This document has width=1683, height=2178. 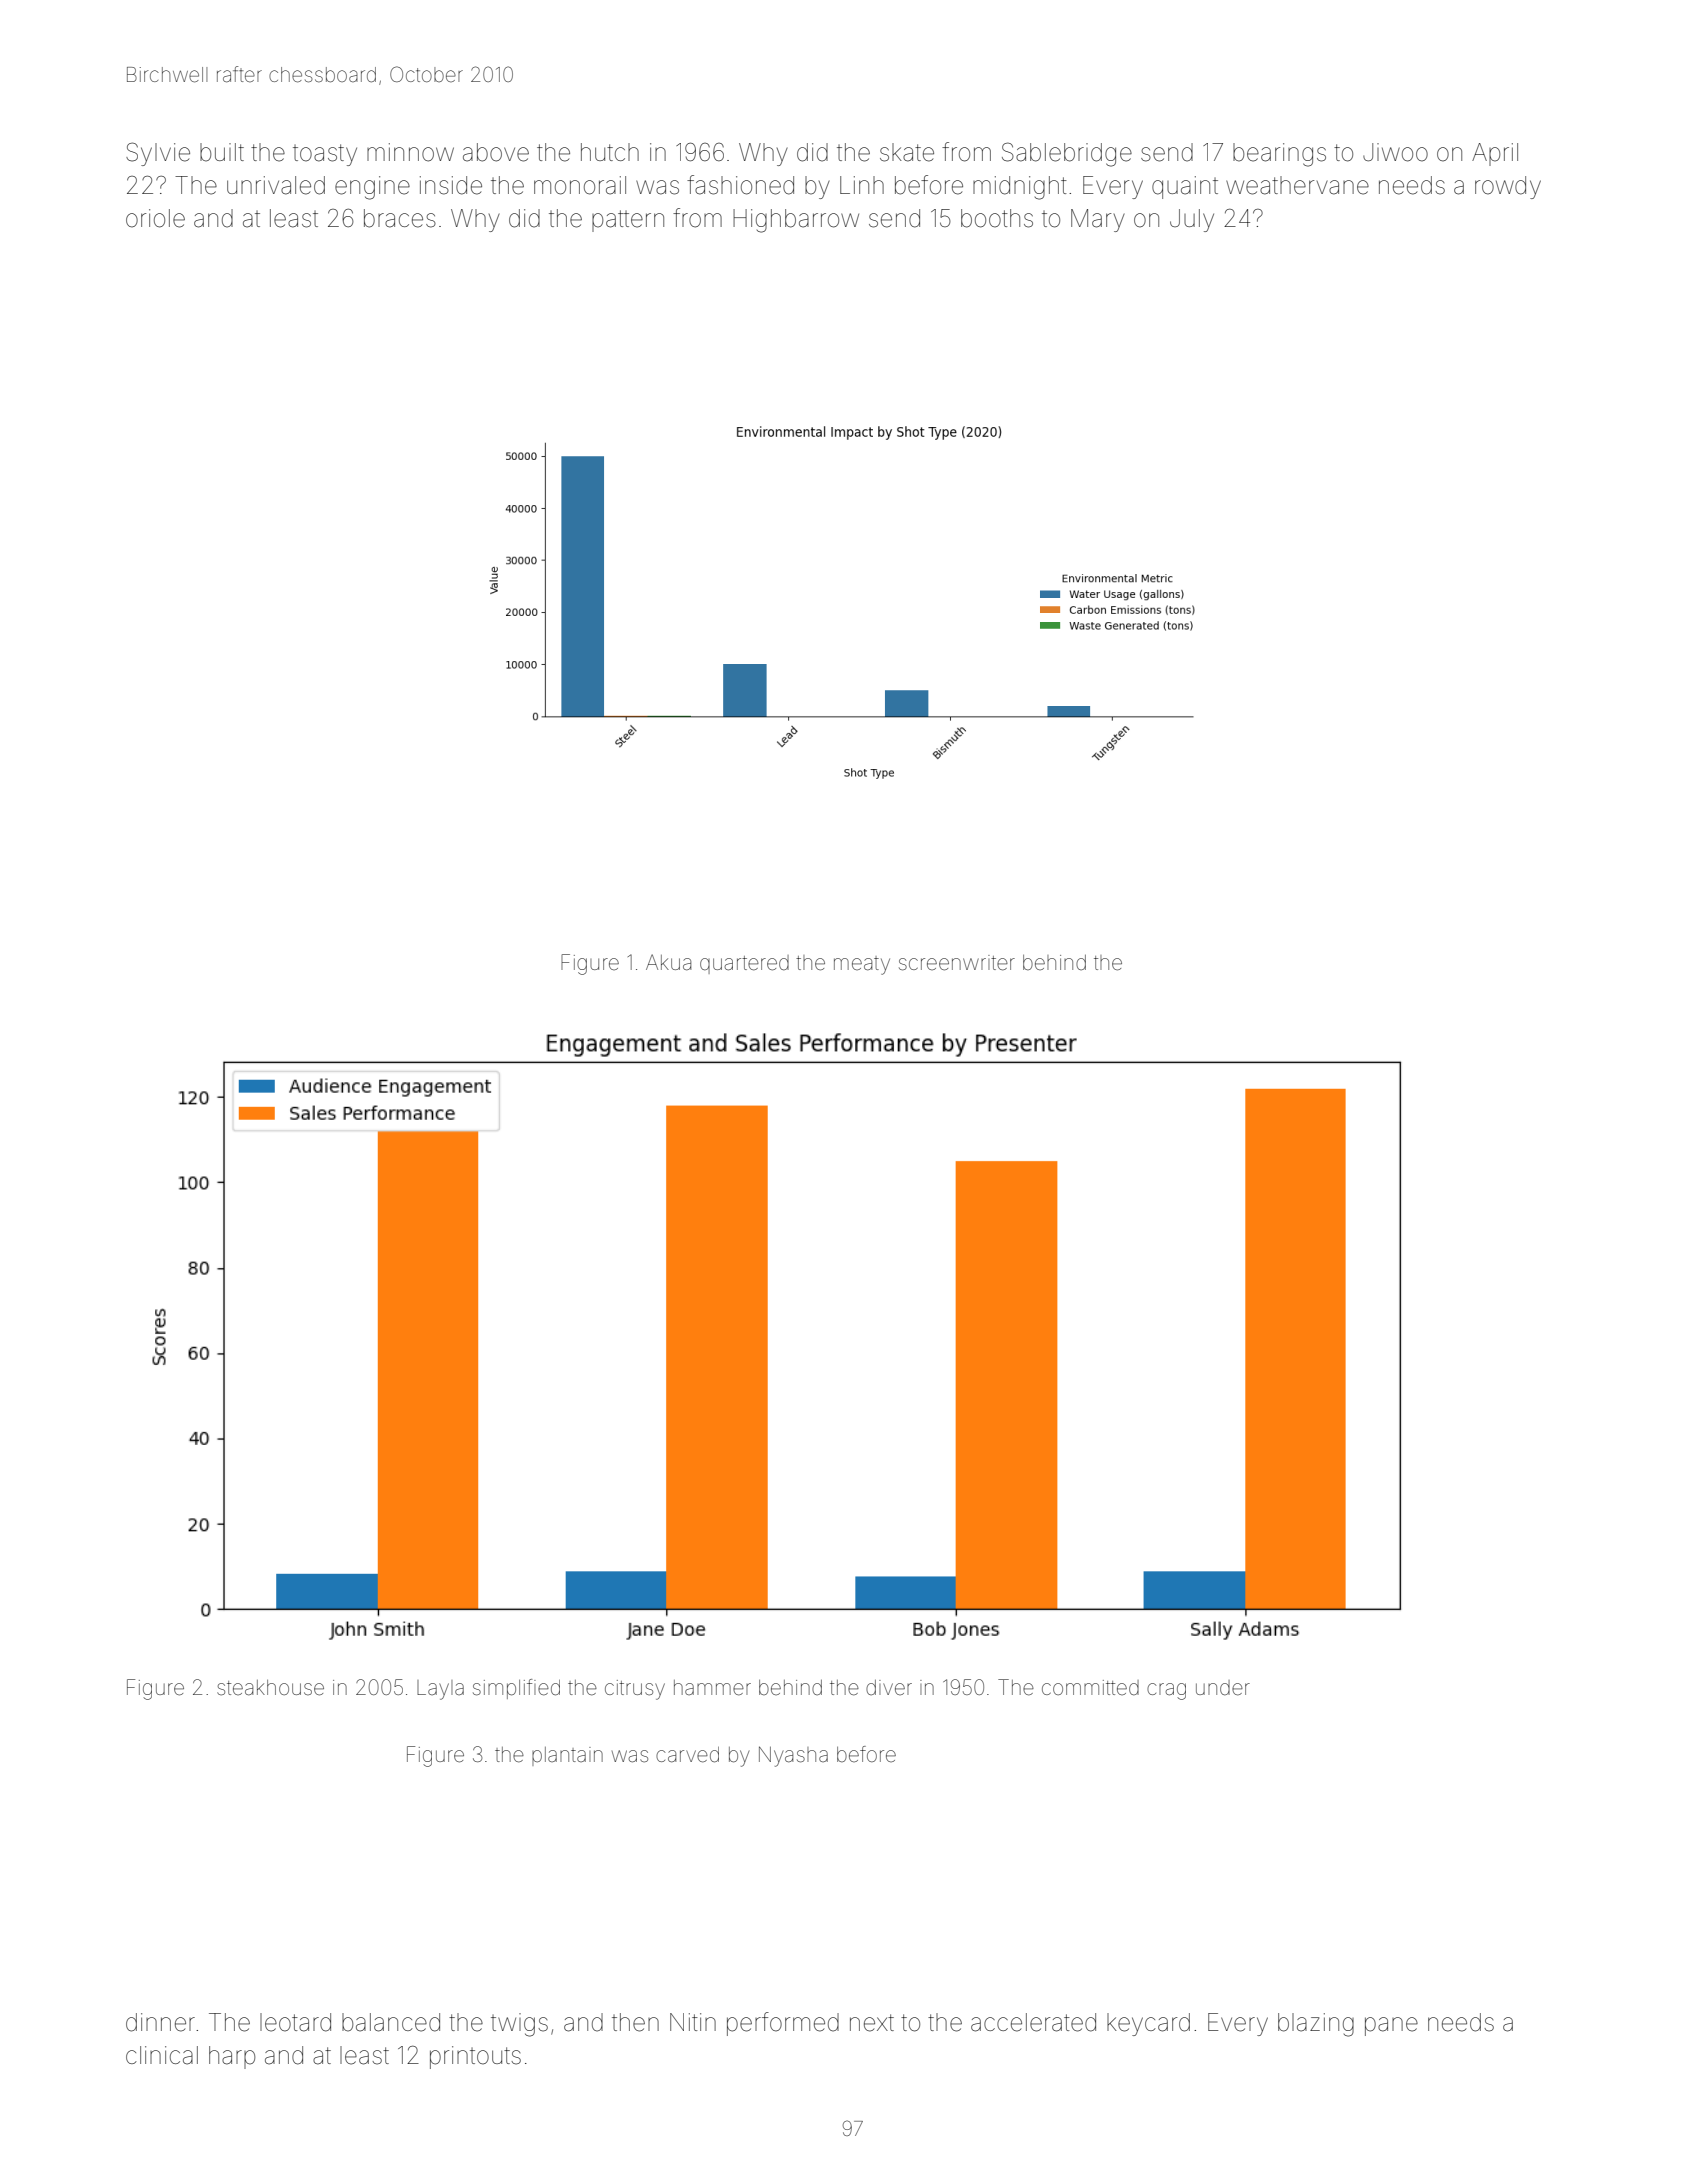 I want to click on clinical, so click(x=162, y=2055).
